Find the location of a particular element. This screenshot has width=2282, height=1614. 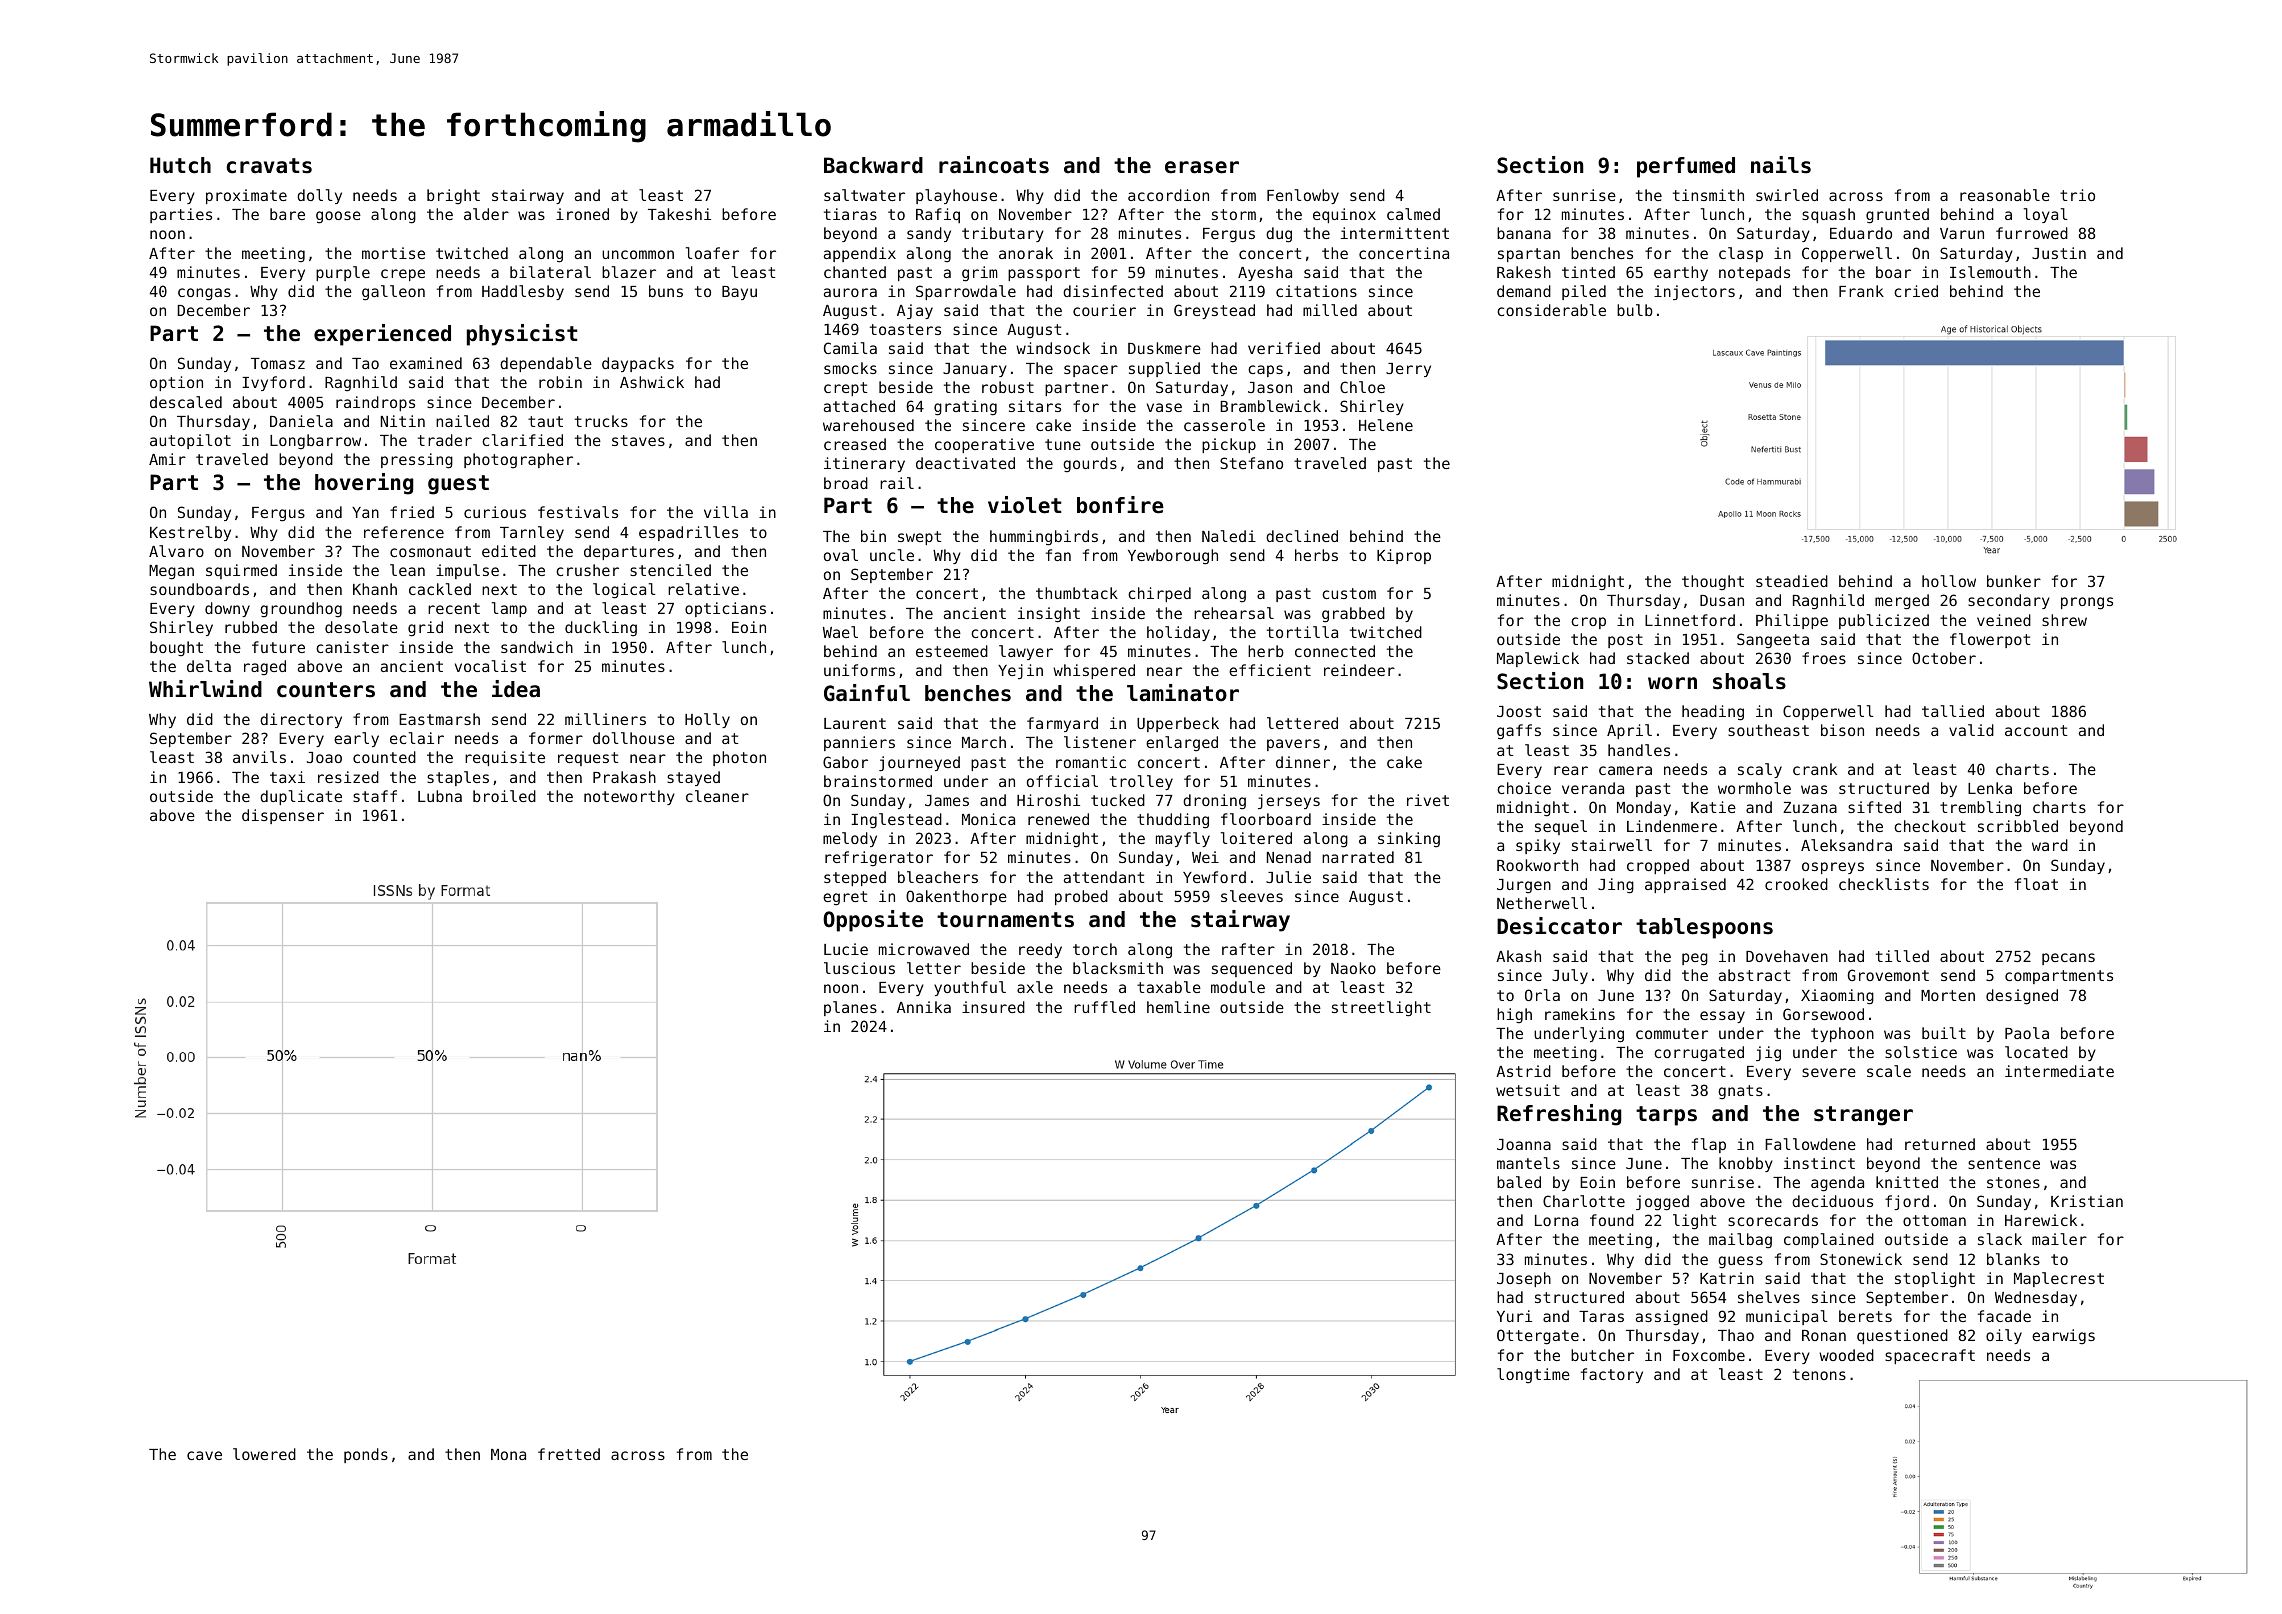

anvils is located at coordinates (259, 757).
